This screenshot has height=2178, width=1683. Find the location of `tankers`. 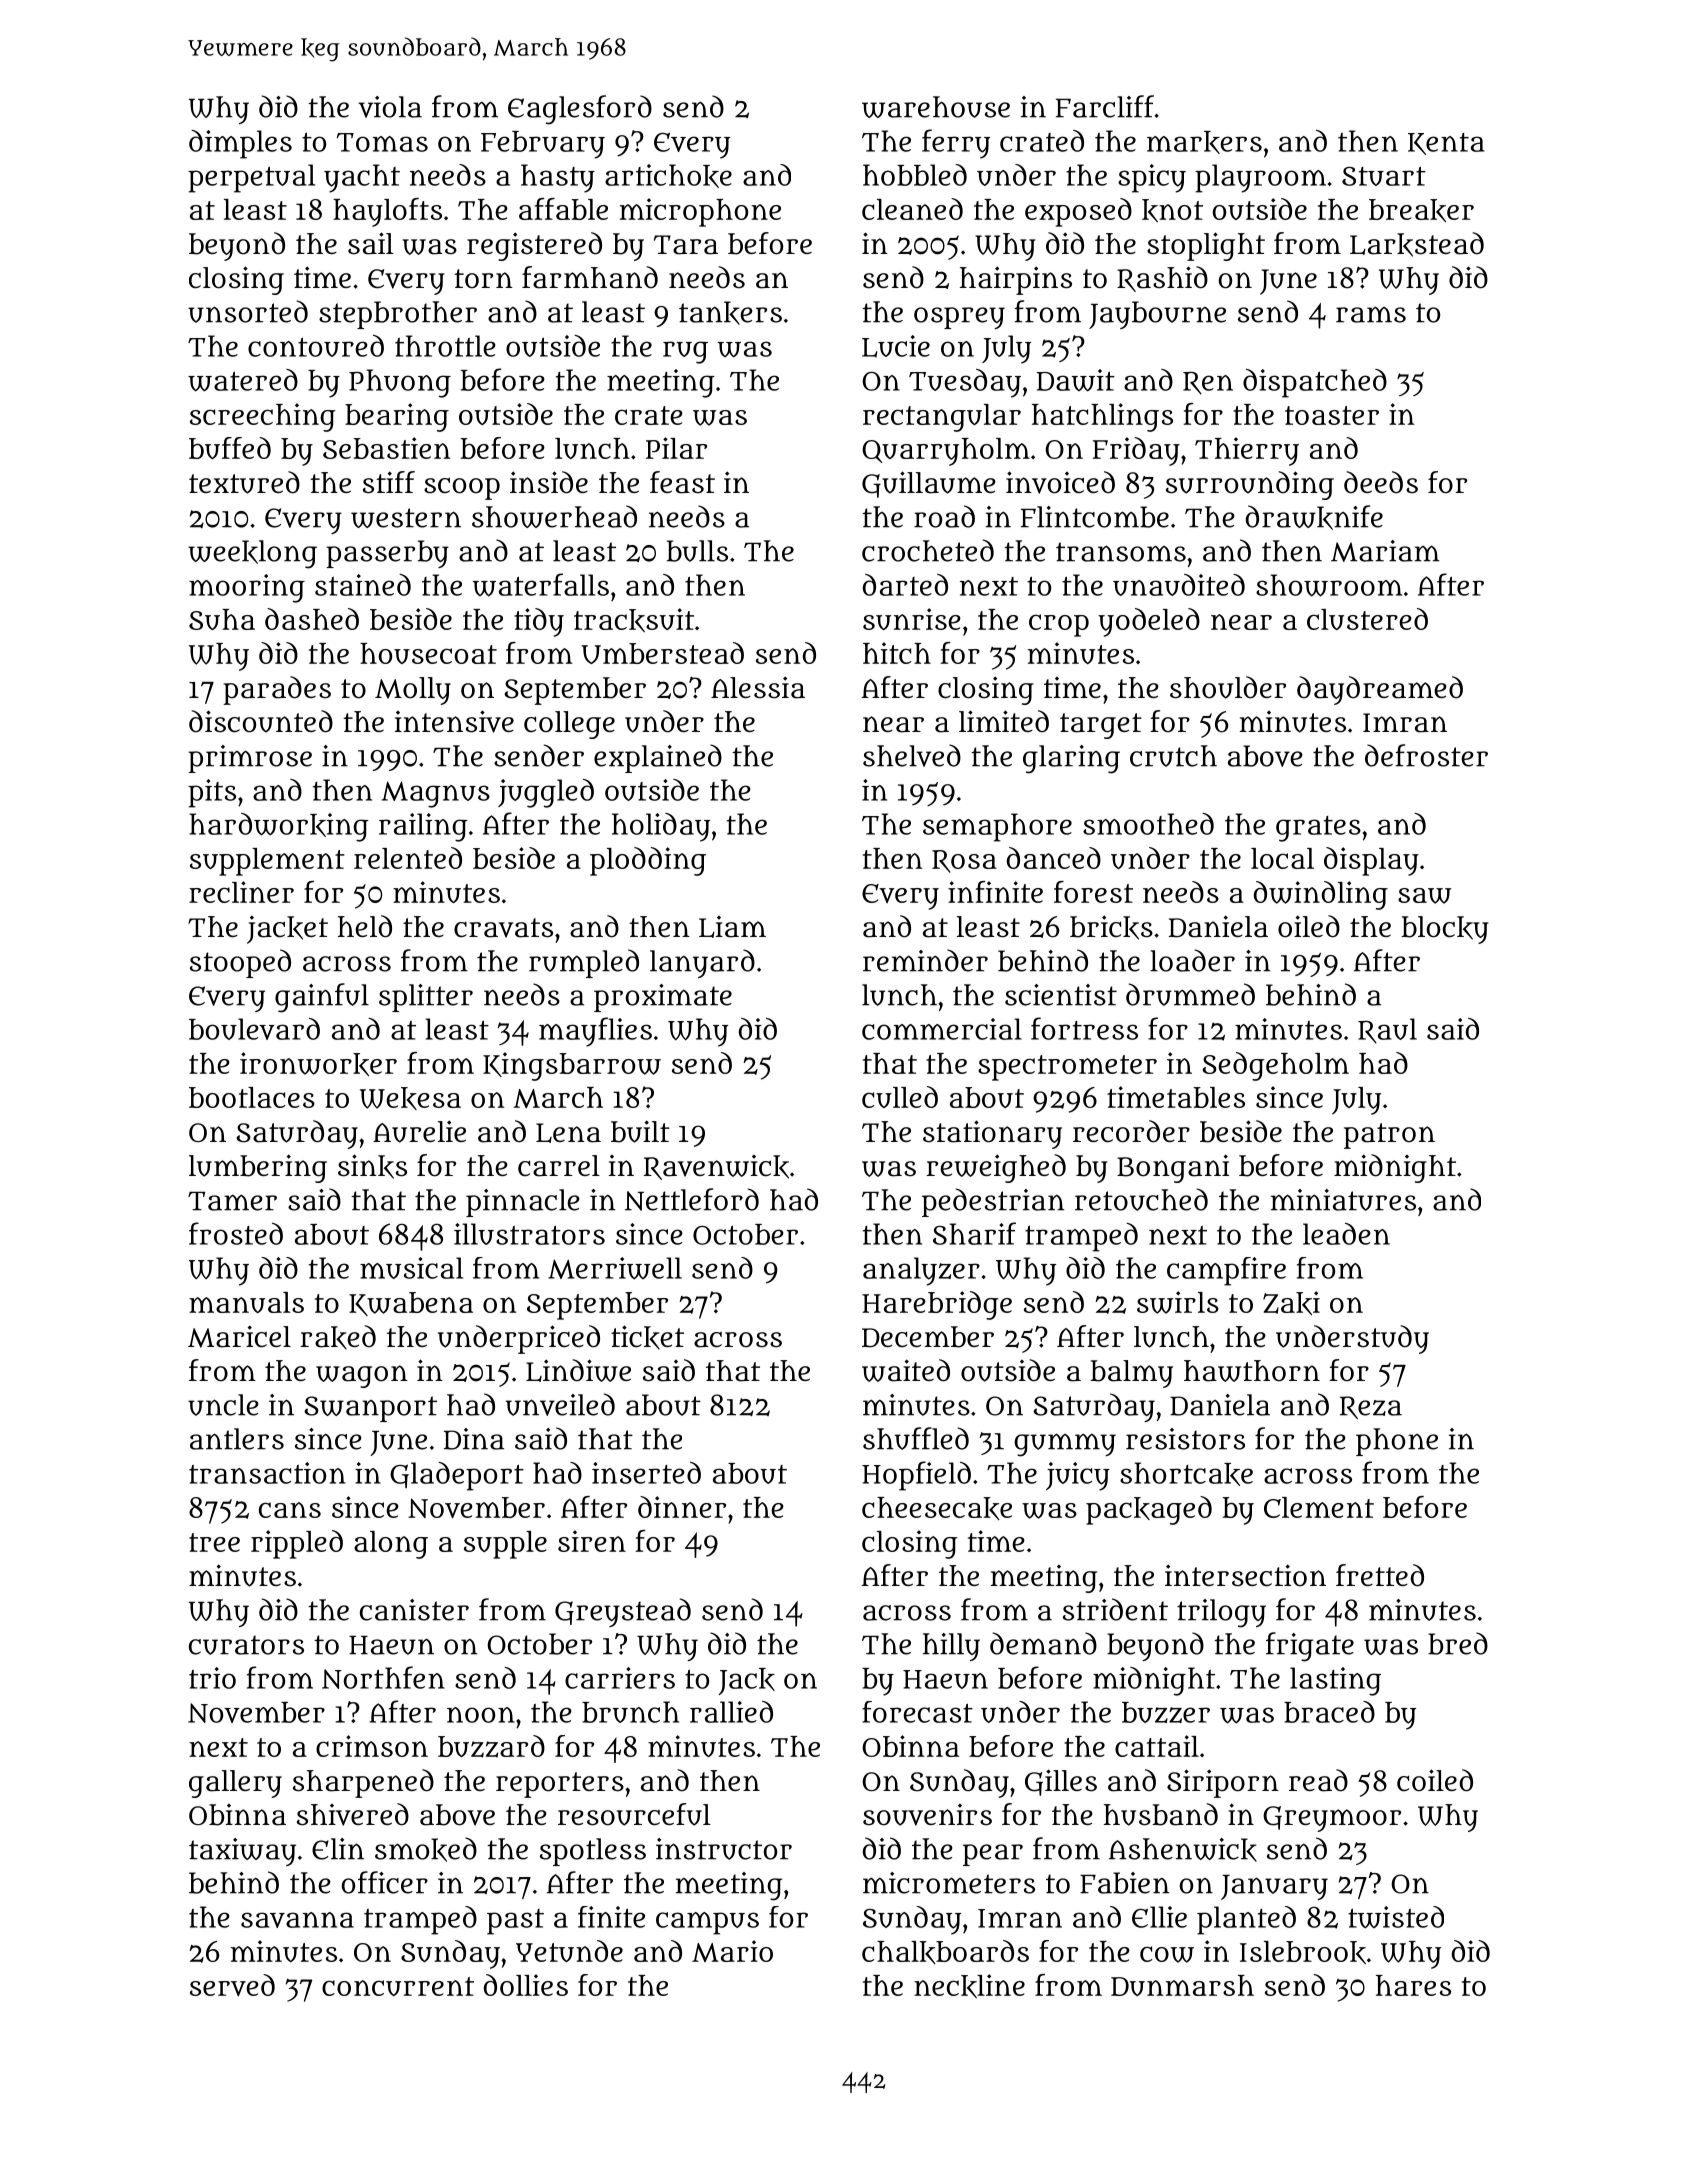

tankers is located at coordinates (730, 313).
